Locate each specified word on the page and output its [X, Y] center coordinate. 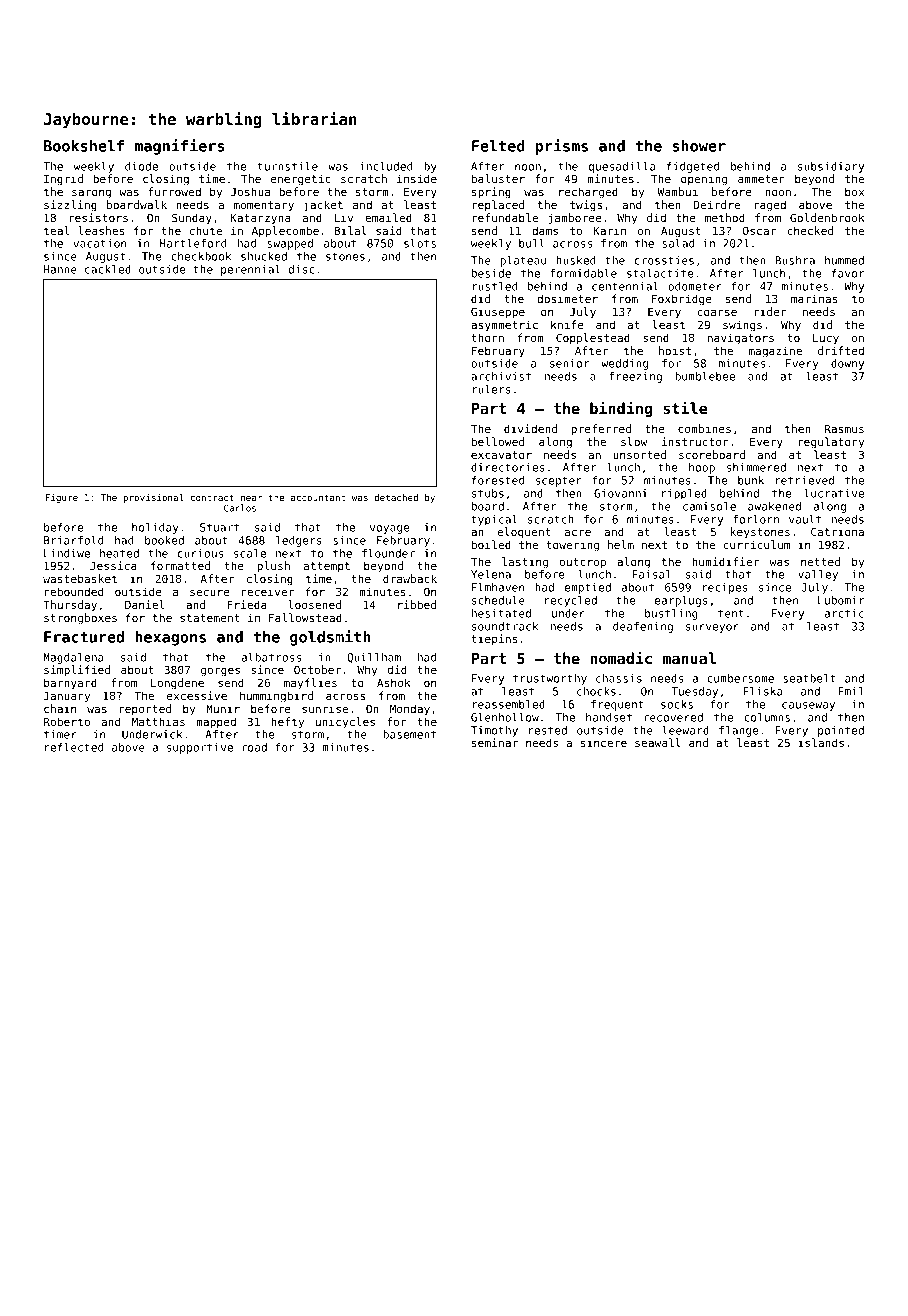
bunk [751, 480]
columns [767, 717]
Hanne [60, 269]
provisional [153, 498]
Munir [223, 708]
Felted [498, 146]
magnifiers [179, 147]
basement [409, 734]
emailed [388, 217]
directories [508, 467]
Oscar [759, 230]
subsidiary [831, 167]
